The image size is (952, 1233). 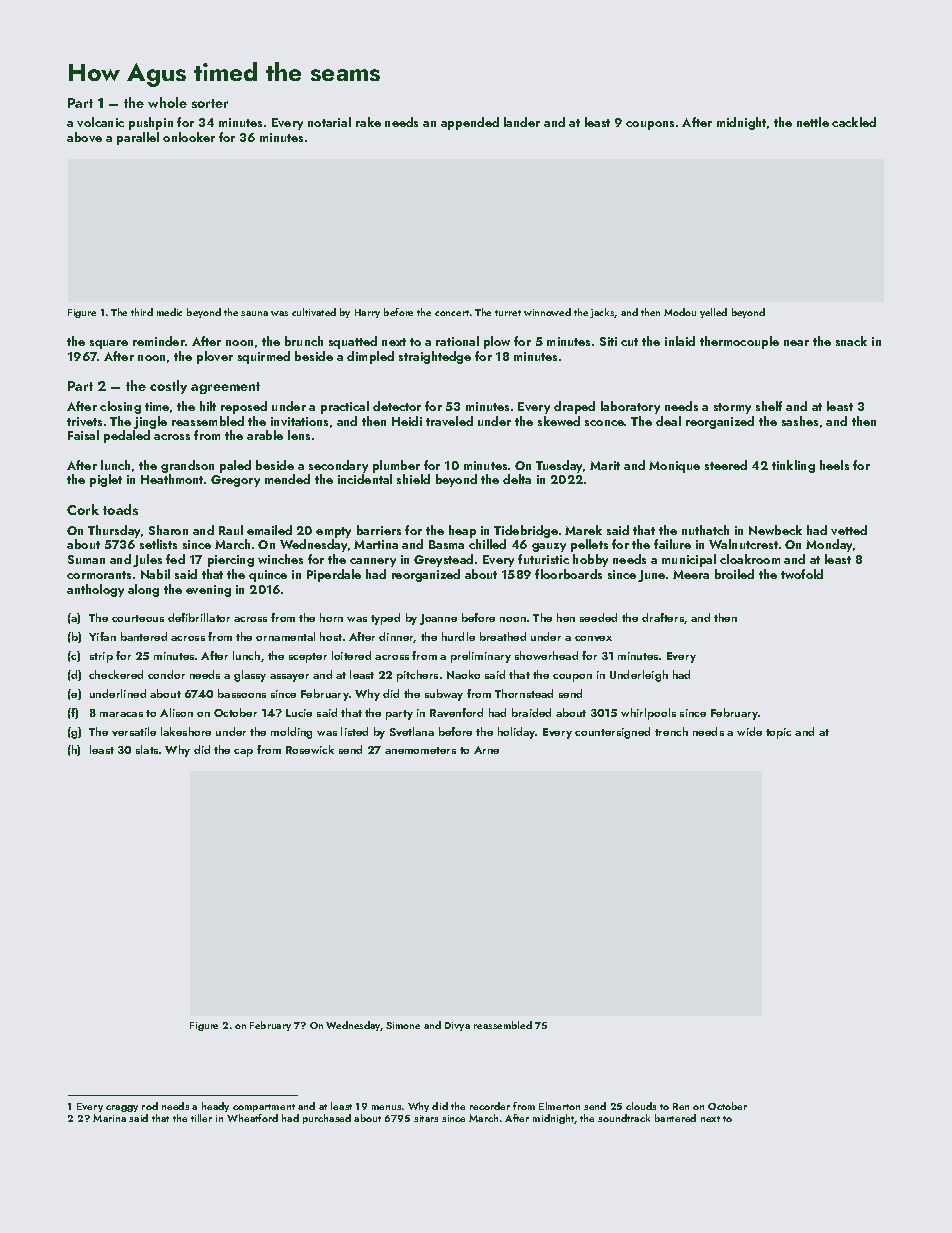 What do you see at coordinates (457, 1026) in the page?
I see `Divya` at bounding box center [457, 1026].
